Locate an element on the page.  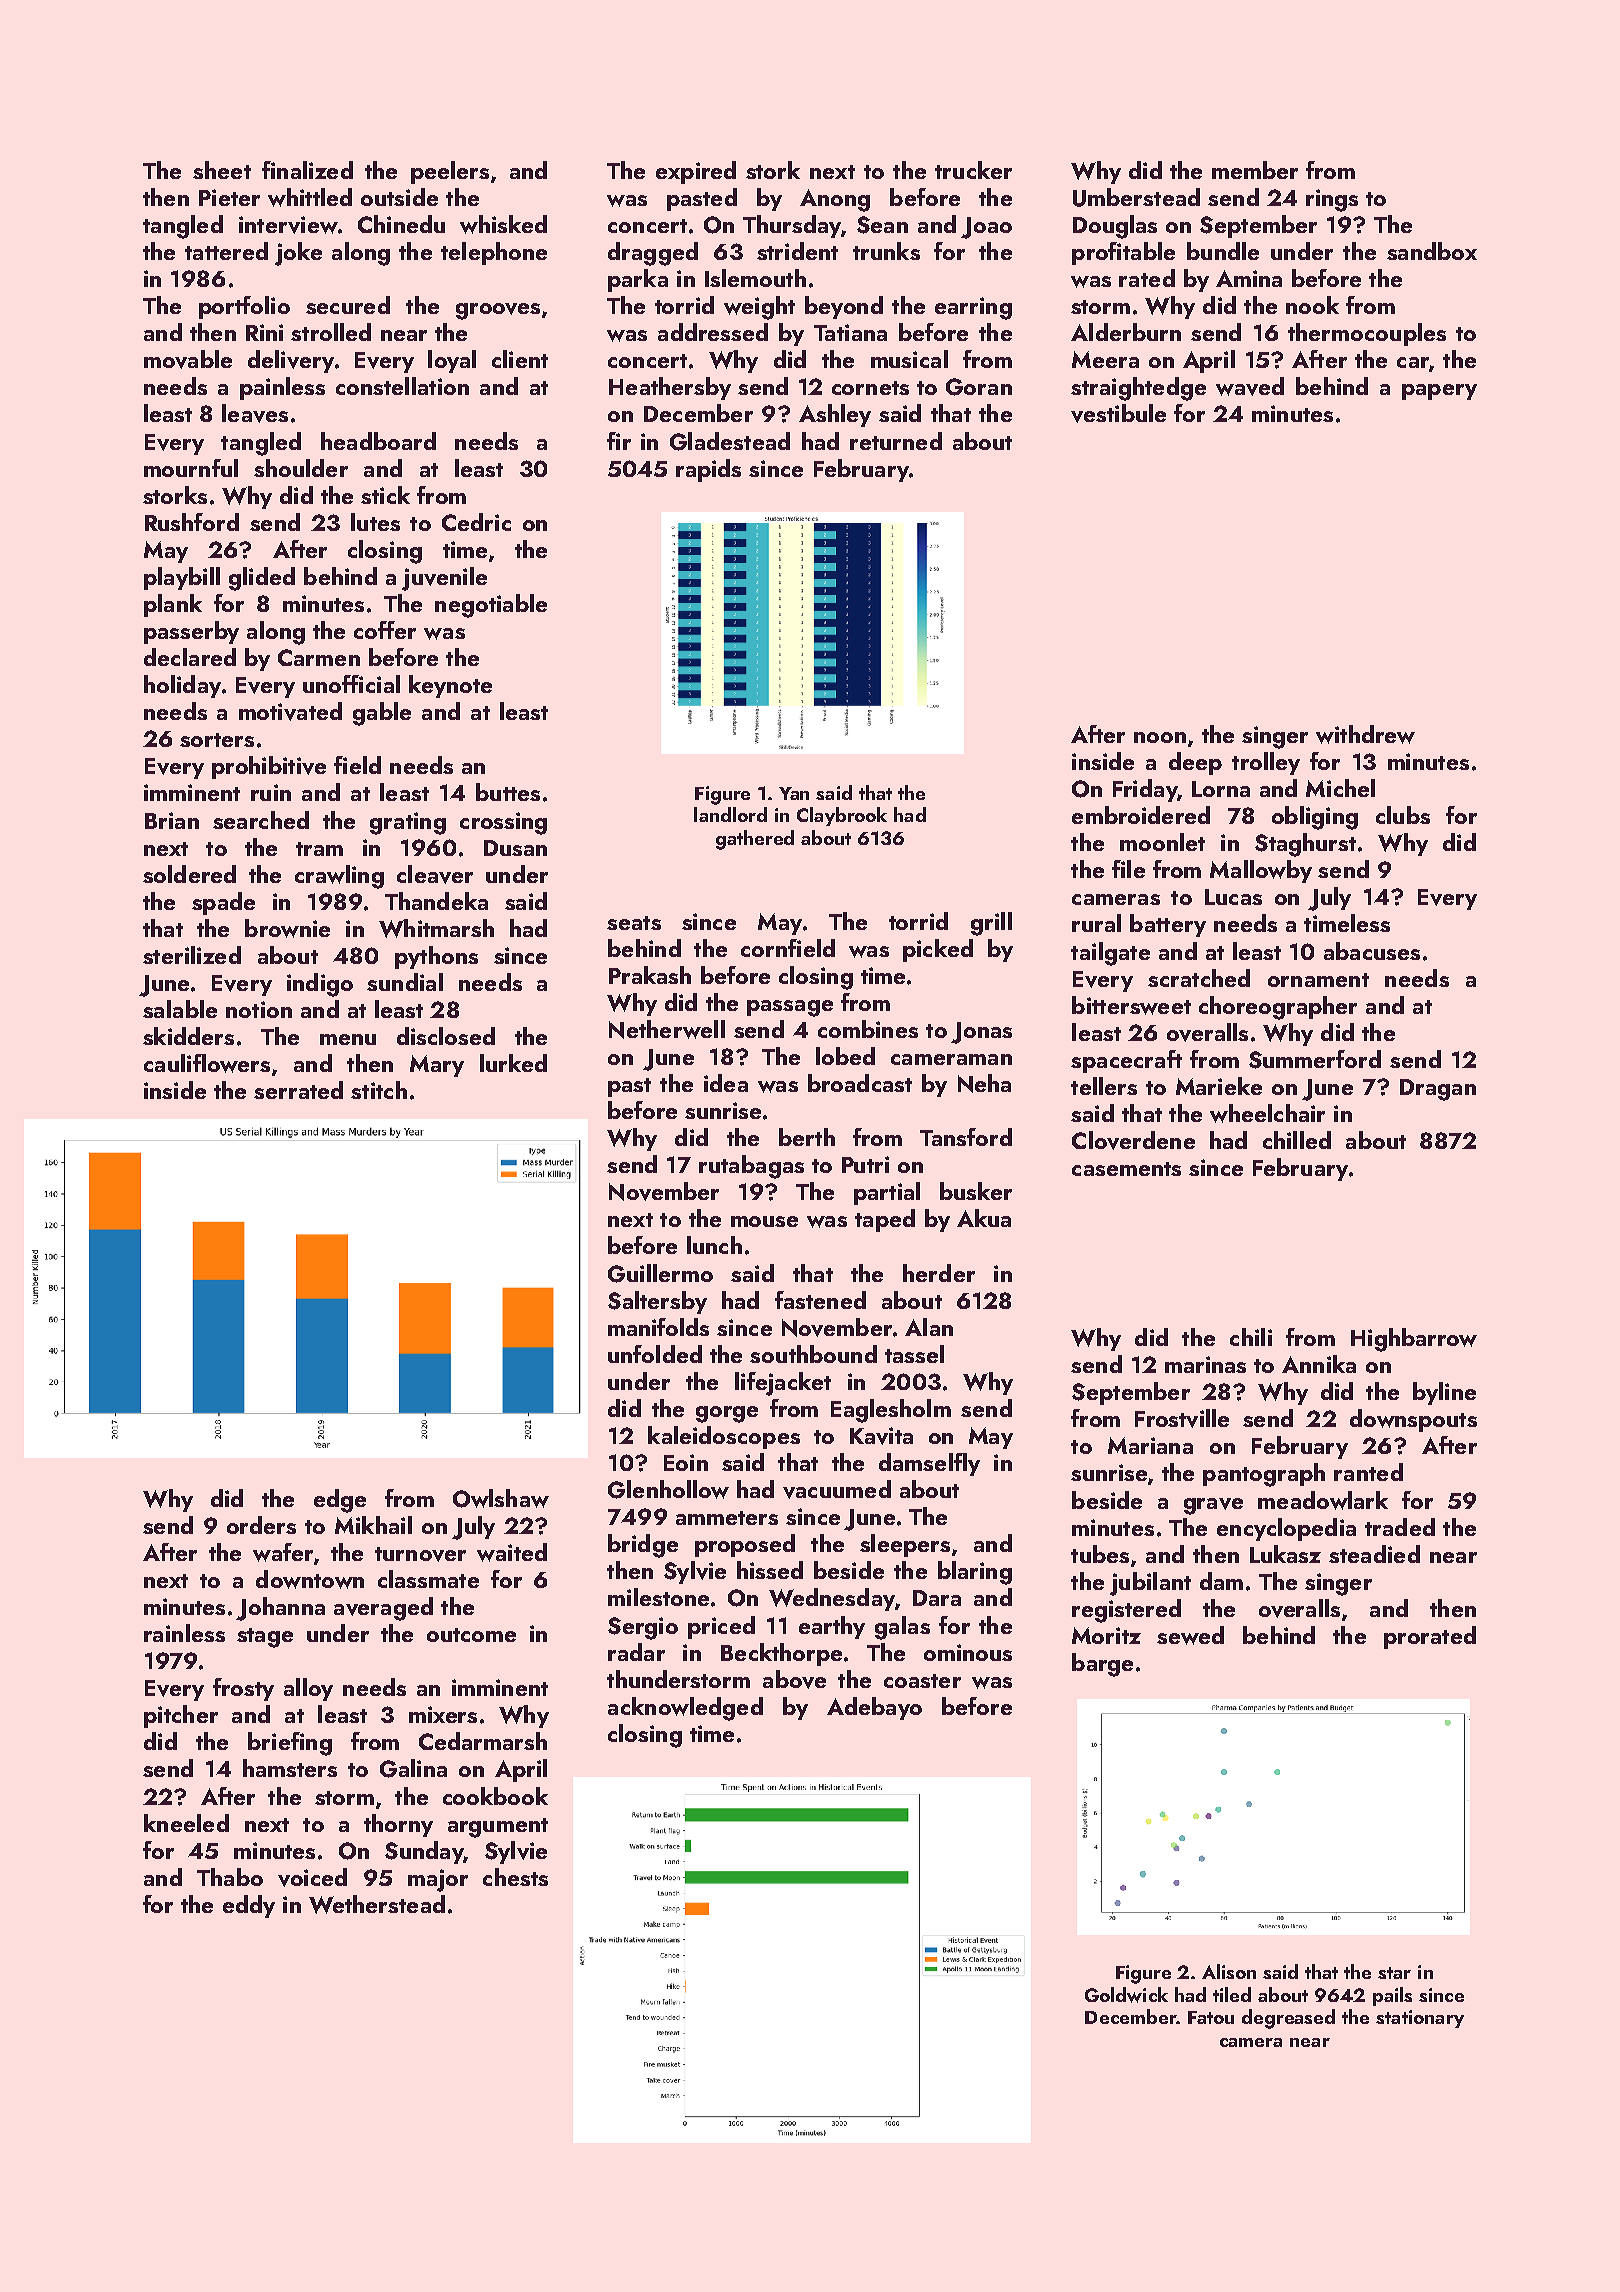
hamsters is located at coordinates (290, 1768).
